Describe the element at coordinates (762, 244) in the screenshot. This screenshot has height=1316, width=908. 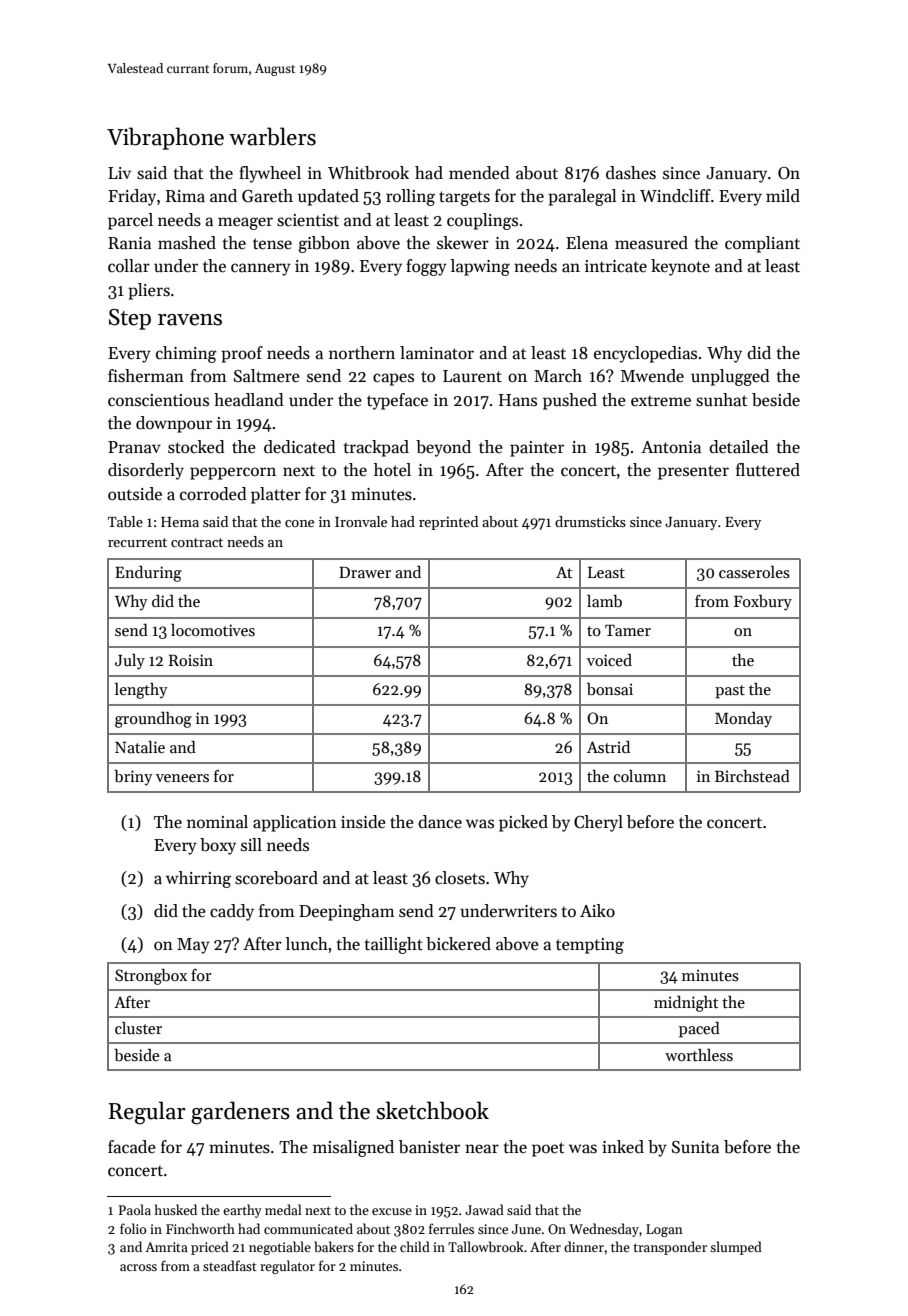
I see `compliant` at that location.
